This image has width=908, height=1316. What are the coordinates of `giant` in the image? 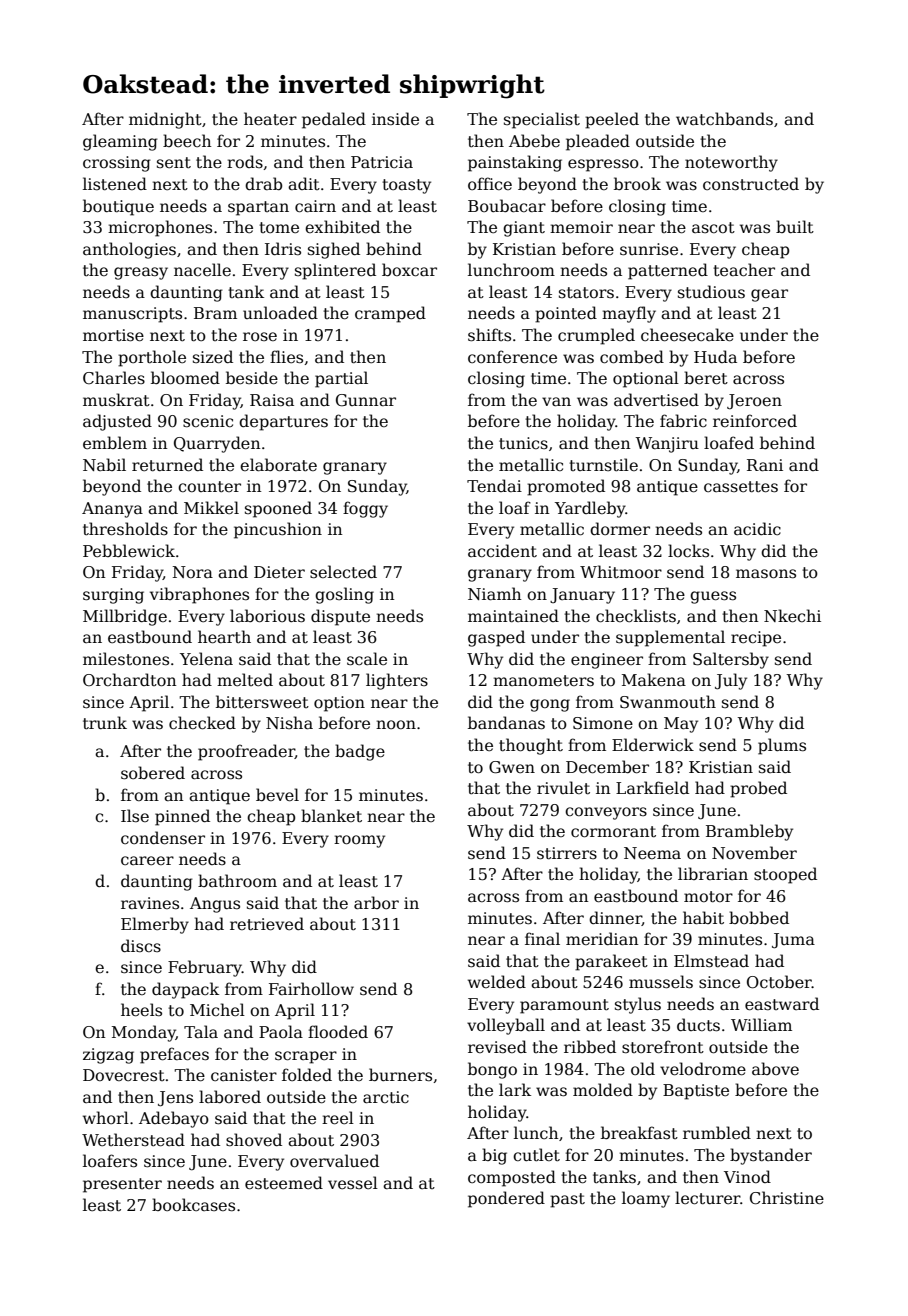 It's located at (524, 229).
